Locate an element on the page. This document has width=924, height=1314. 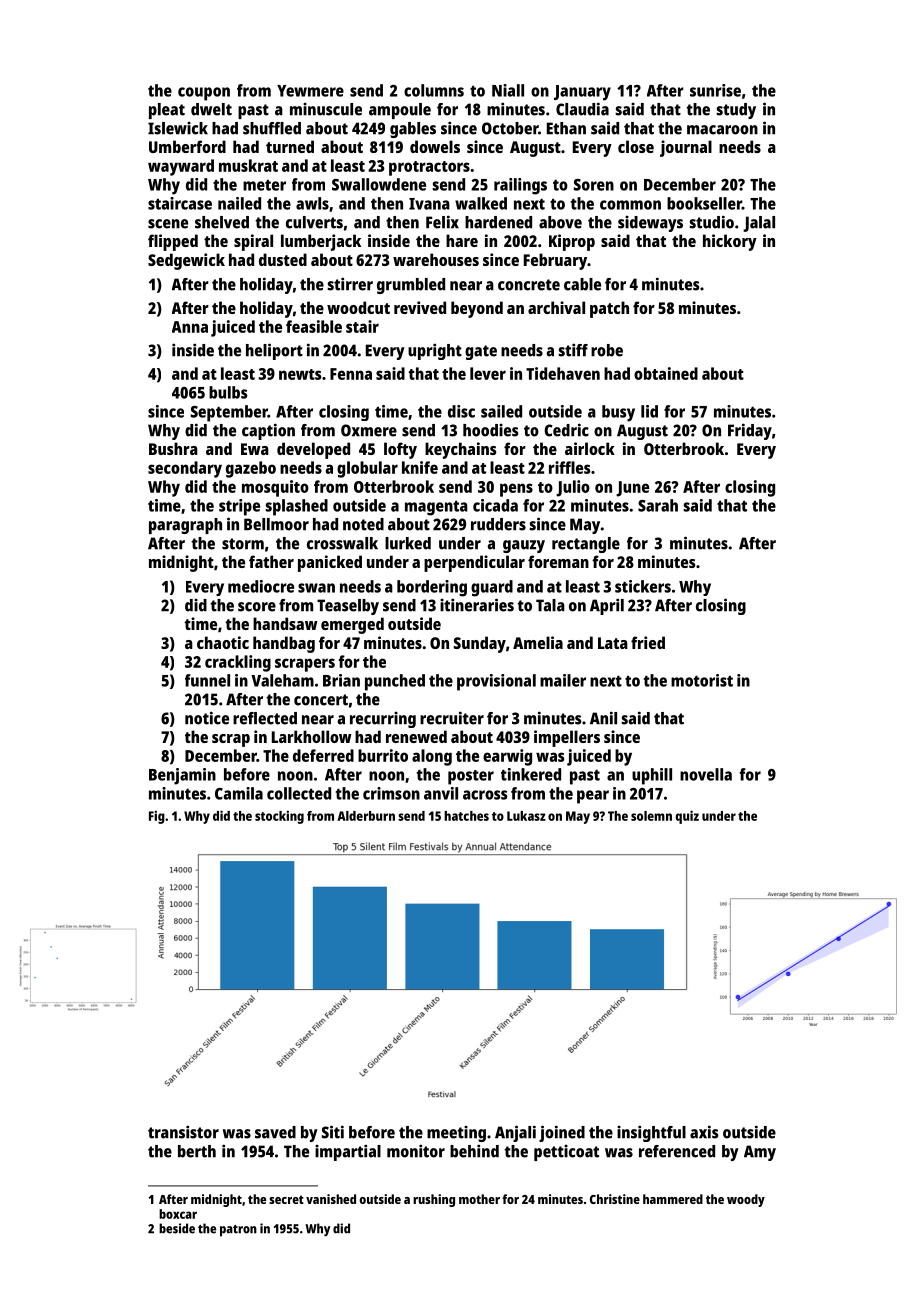
quiz is located at coordinates (687, 817).
